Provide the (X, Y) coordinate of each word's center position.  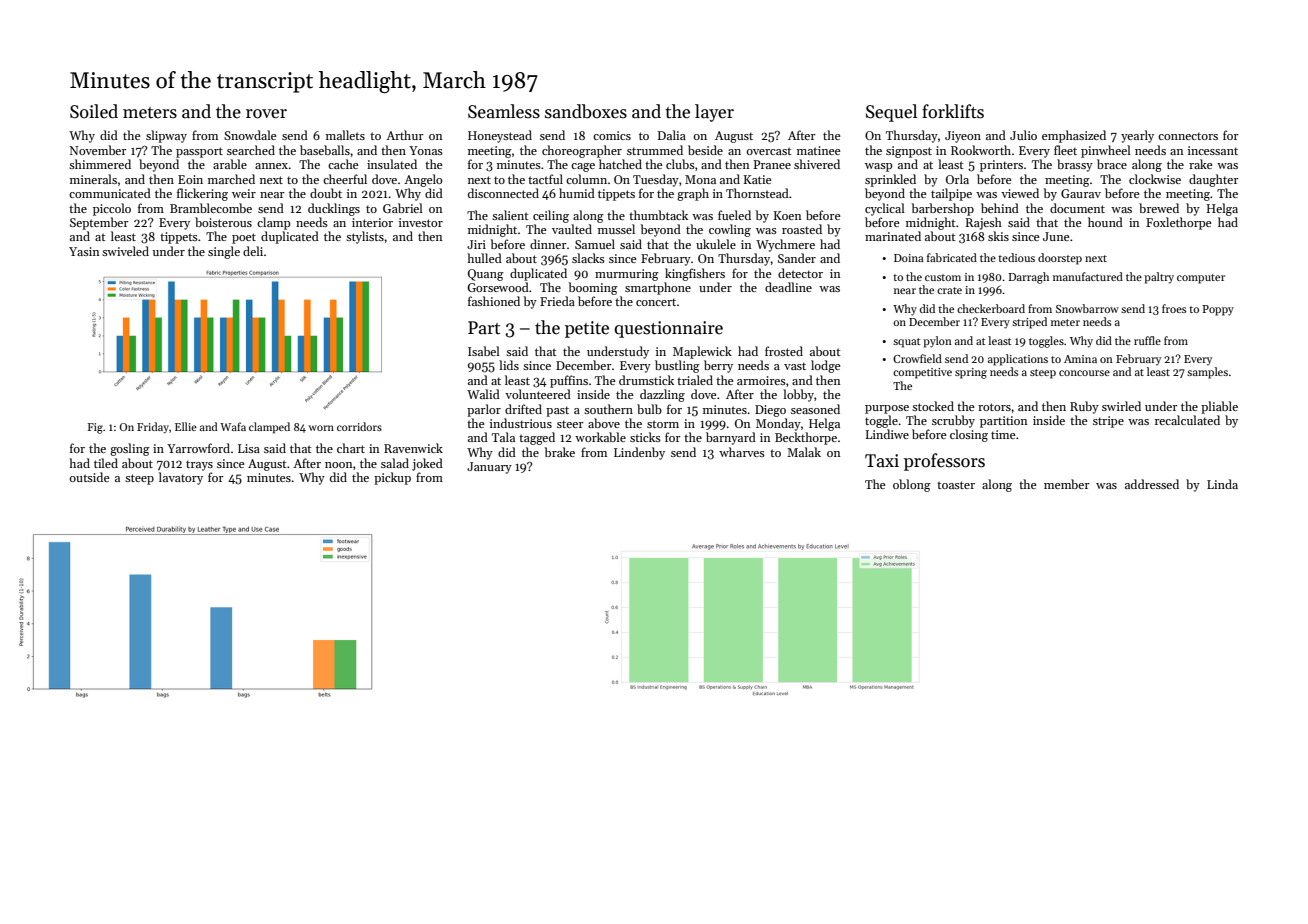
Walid (483, 394)
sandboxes (586, 111)
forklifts (953, 111)
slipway (166, 136)
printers (1001, 166)
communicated (110, 193)
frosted (784, 351)
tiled (106, 463)
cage (583, 167)
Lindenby (639, 453)
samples (1207, 373)
